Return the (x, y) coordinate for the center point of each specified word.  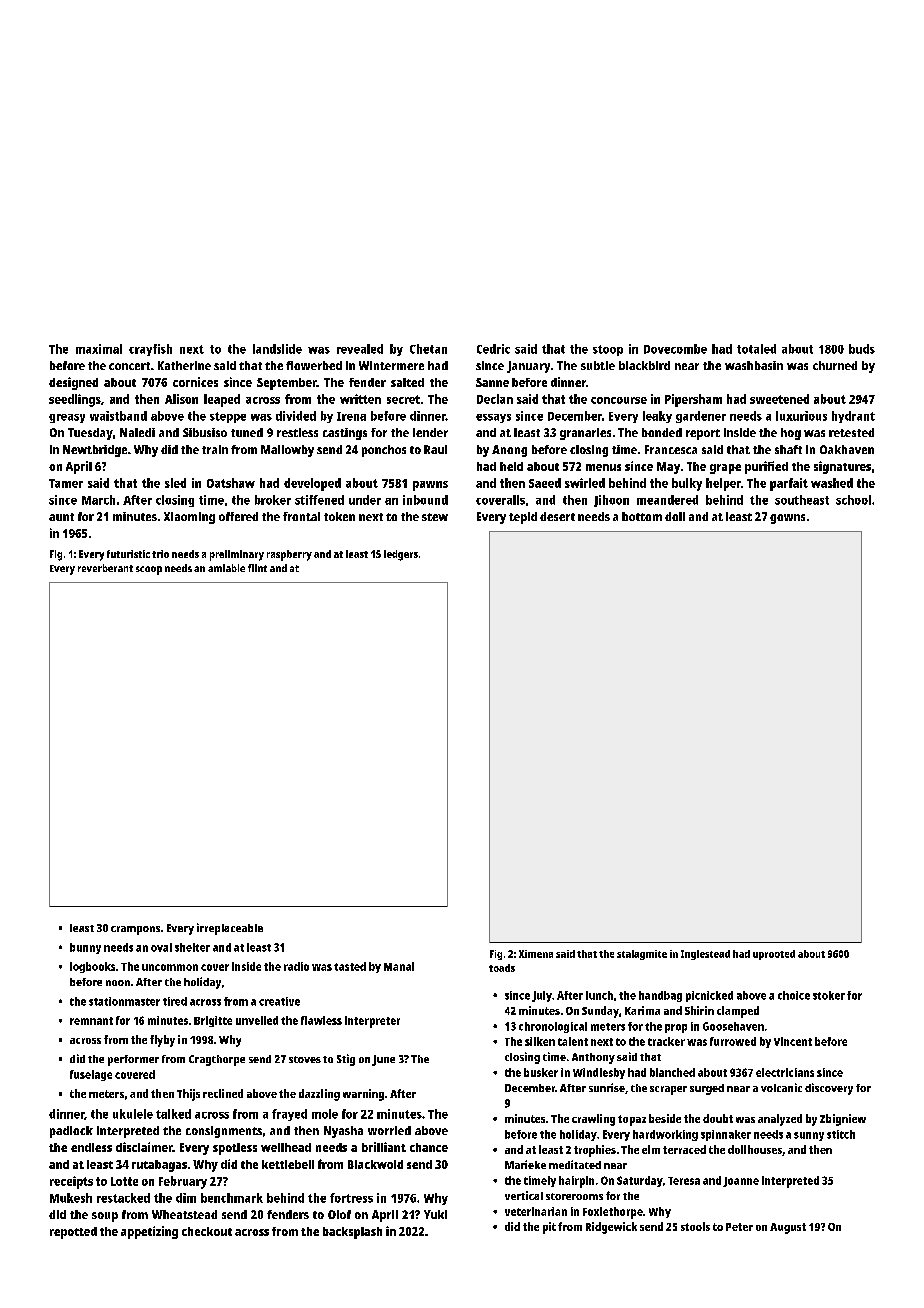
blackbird (644, 365)
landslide (277, 349)
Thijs (188, 1095)
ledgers (401, 555)
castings (345, 434)
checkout (207, 1231)
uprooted (774, 955)
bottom (642, 516)
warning (363, 1095)
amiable (226, 568)
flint (257, 568)
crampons (135, 930)
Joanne (741, 1182)
